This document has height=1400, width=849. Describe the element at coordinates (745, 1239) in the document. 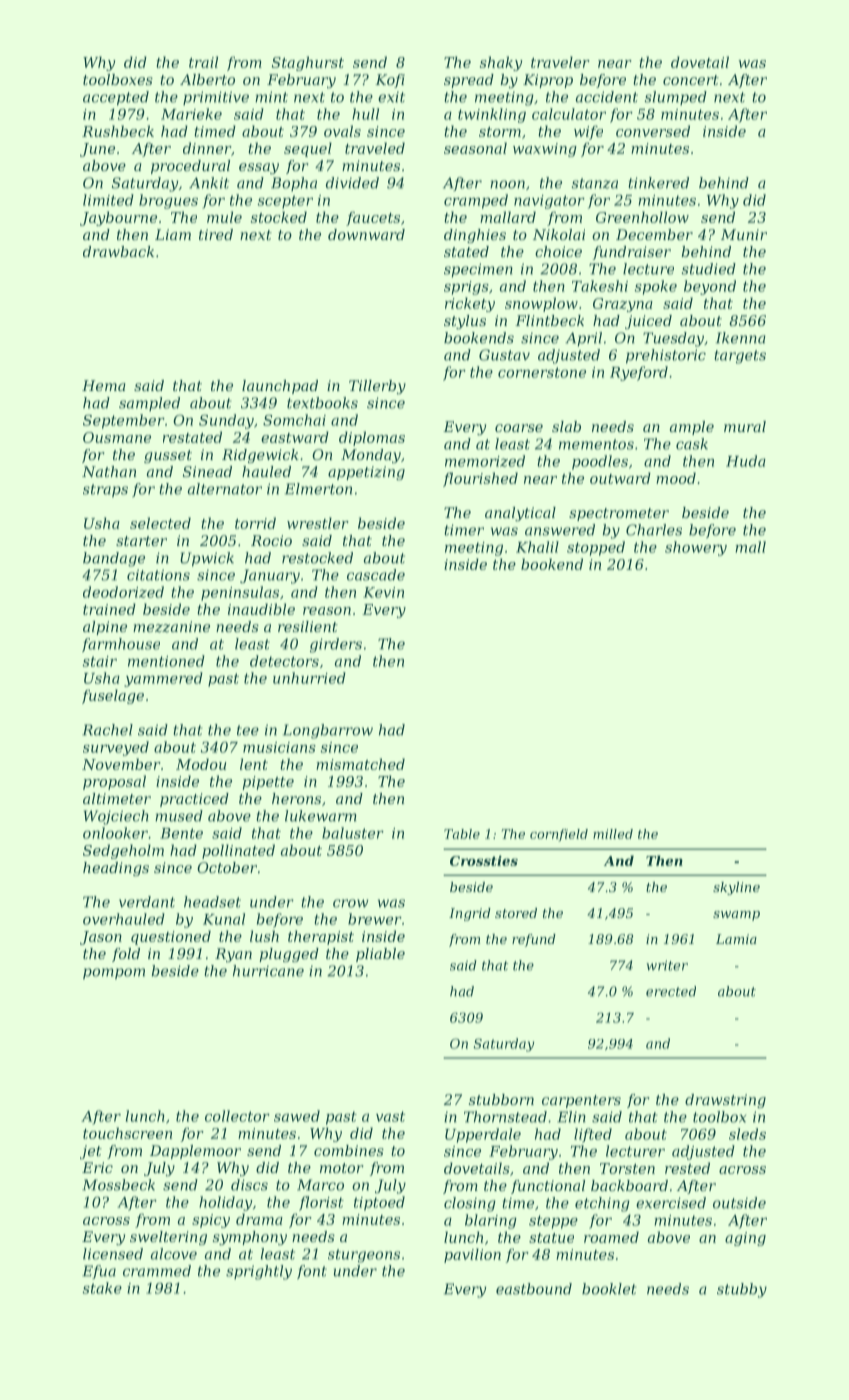

I see `aging` at that location.
